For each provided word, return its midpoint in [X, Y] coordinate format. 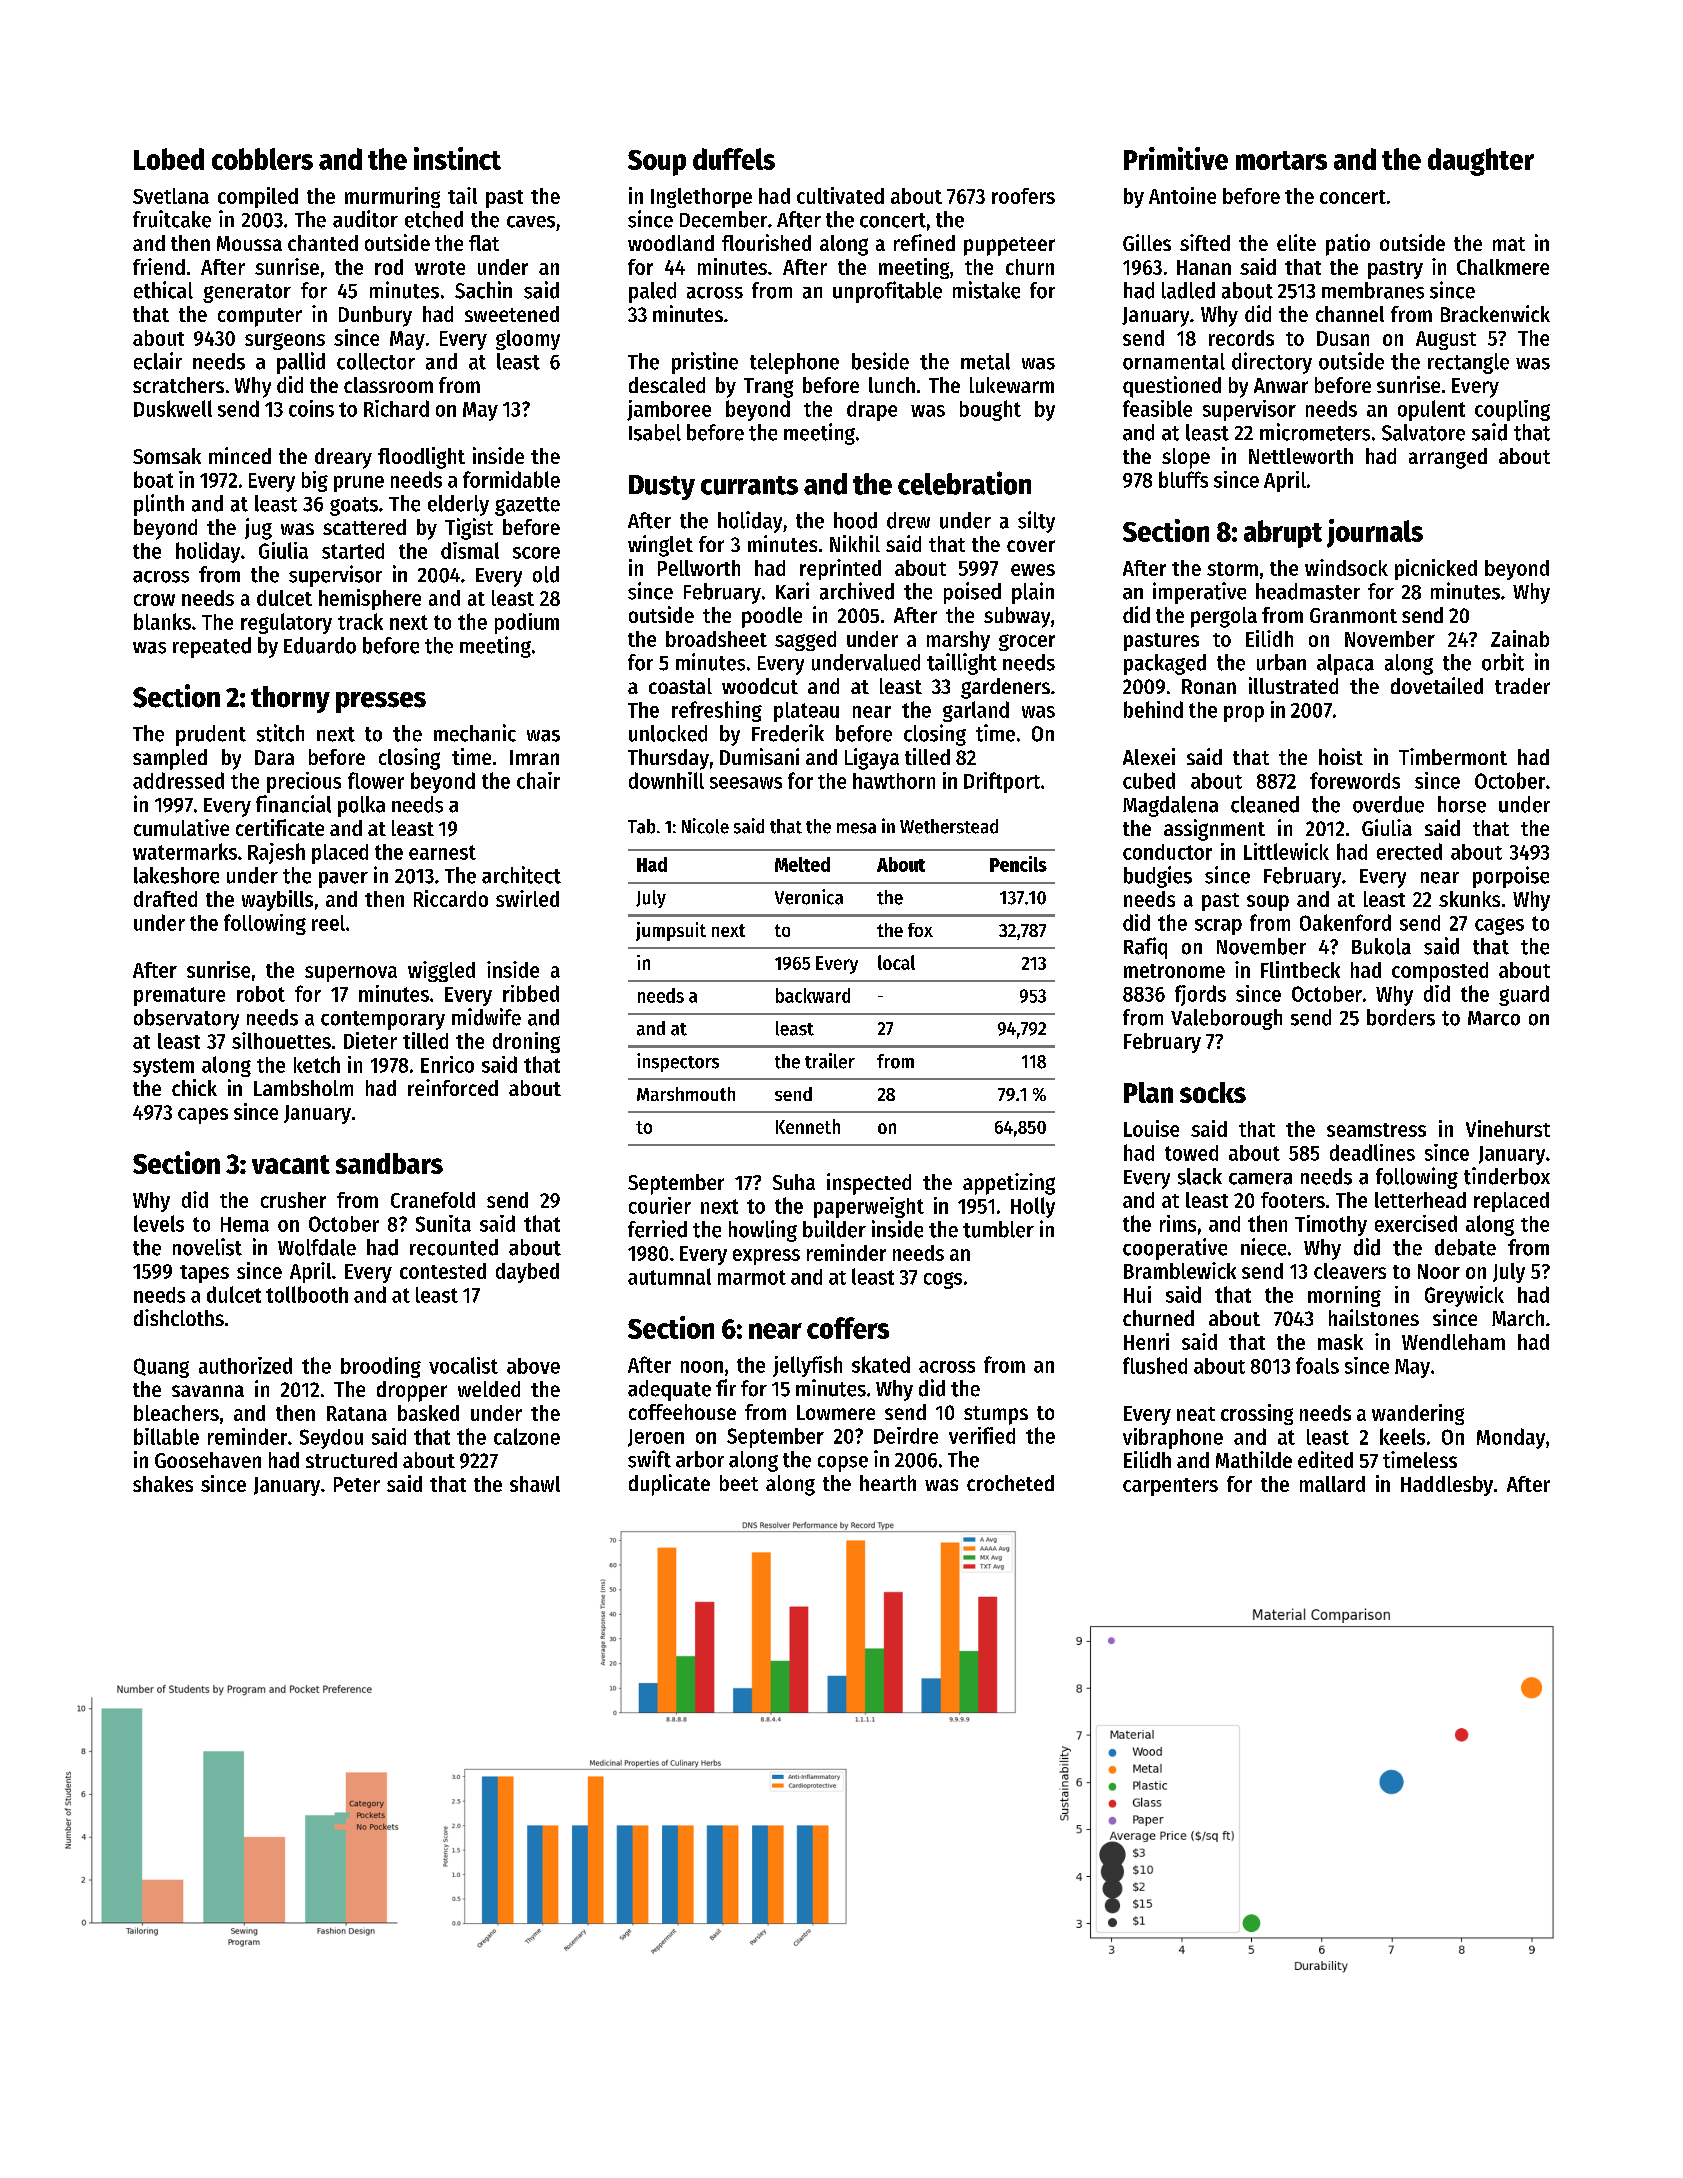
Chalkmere [1503, 267]
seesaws [746, 783]
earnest [442, 852]
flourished [766, 242]
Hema [245, 1224]
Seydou [331, 1439]
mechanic [475, 733]
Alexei [1149, 756]
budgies [1158, 877]
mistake [986, 290]
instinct [457, 158]
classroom [388, 385]
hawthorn [894, 781]
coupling [1512, 410]
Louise [1151, 1128]
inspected [869, 1184]
